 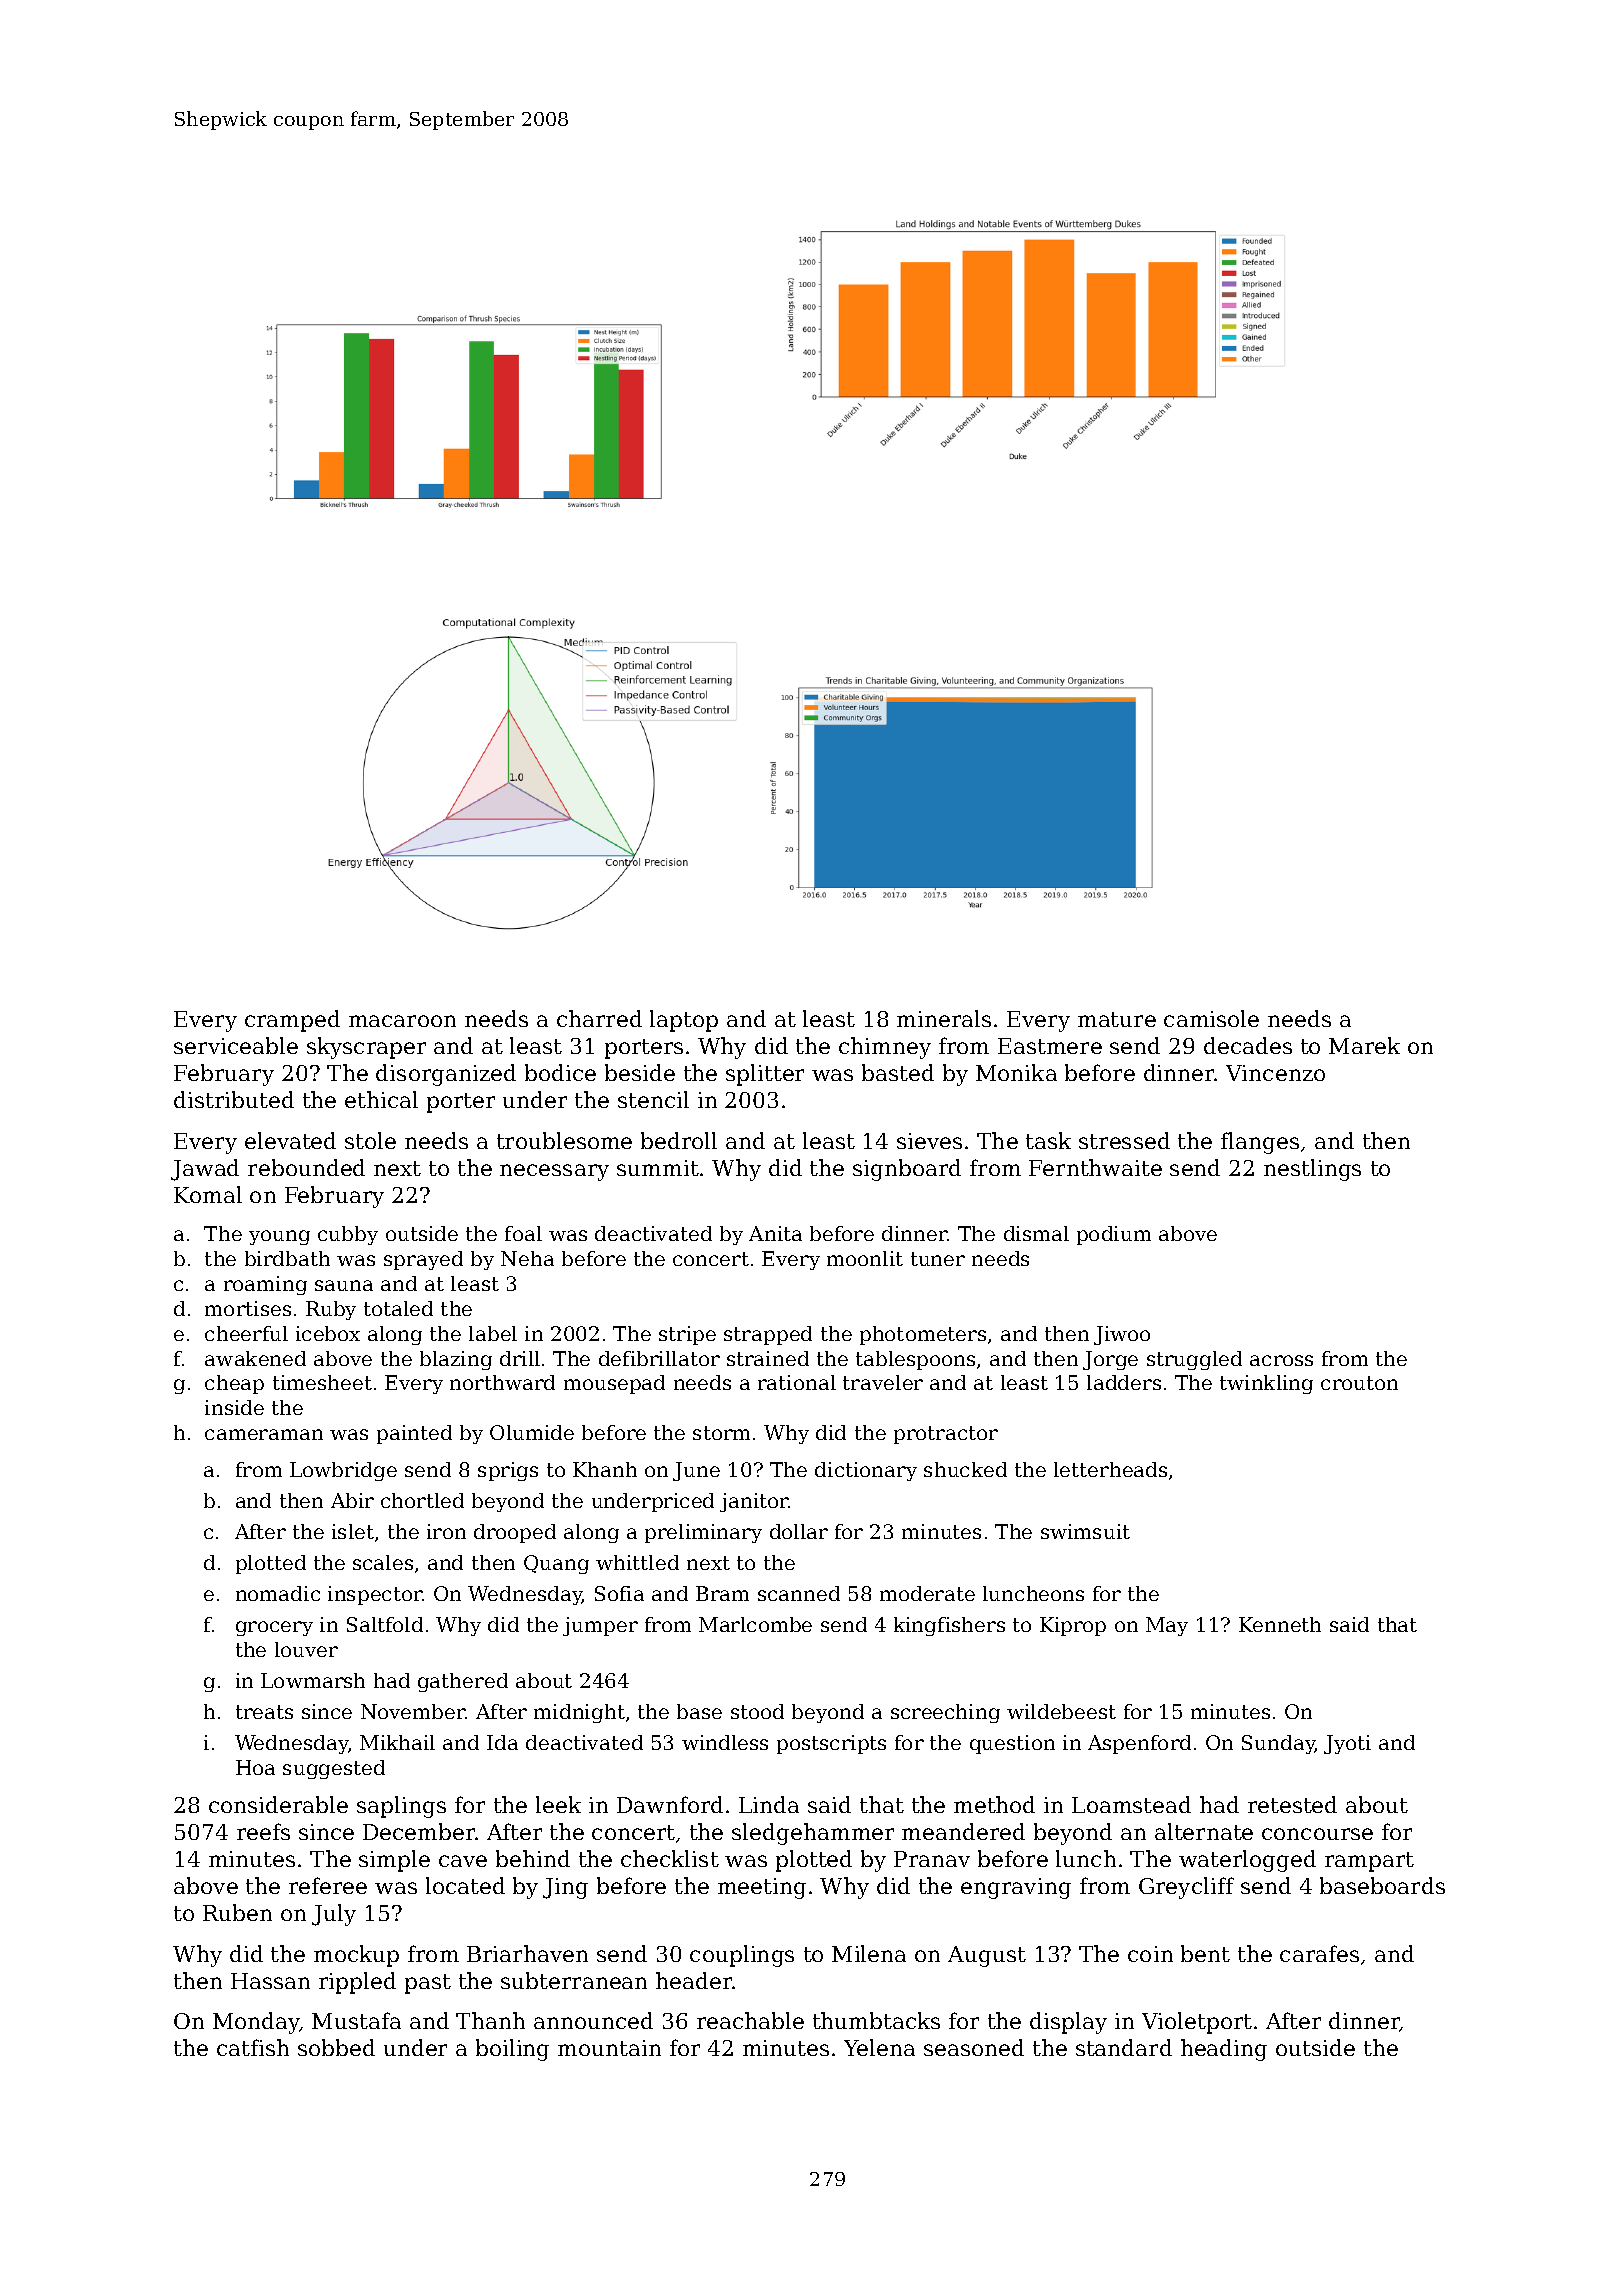 What do you see at coordinates (263, 1831) in the page?
I see `reefs` at bounding box center [263, 1831].
